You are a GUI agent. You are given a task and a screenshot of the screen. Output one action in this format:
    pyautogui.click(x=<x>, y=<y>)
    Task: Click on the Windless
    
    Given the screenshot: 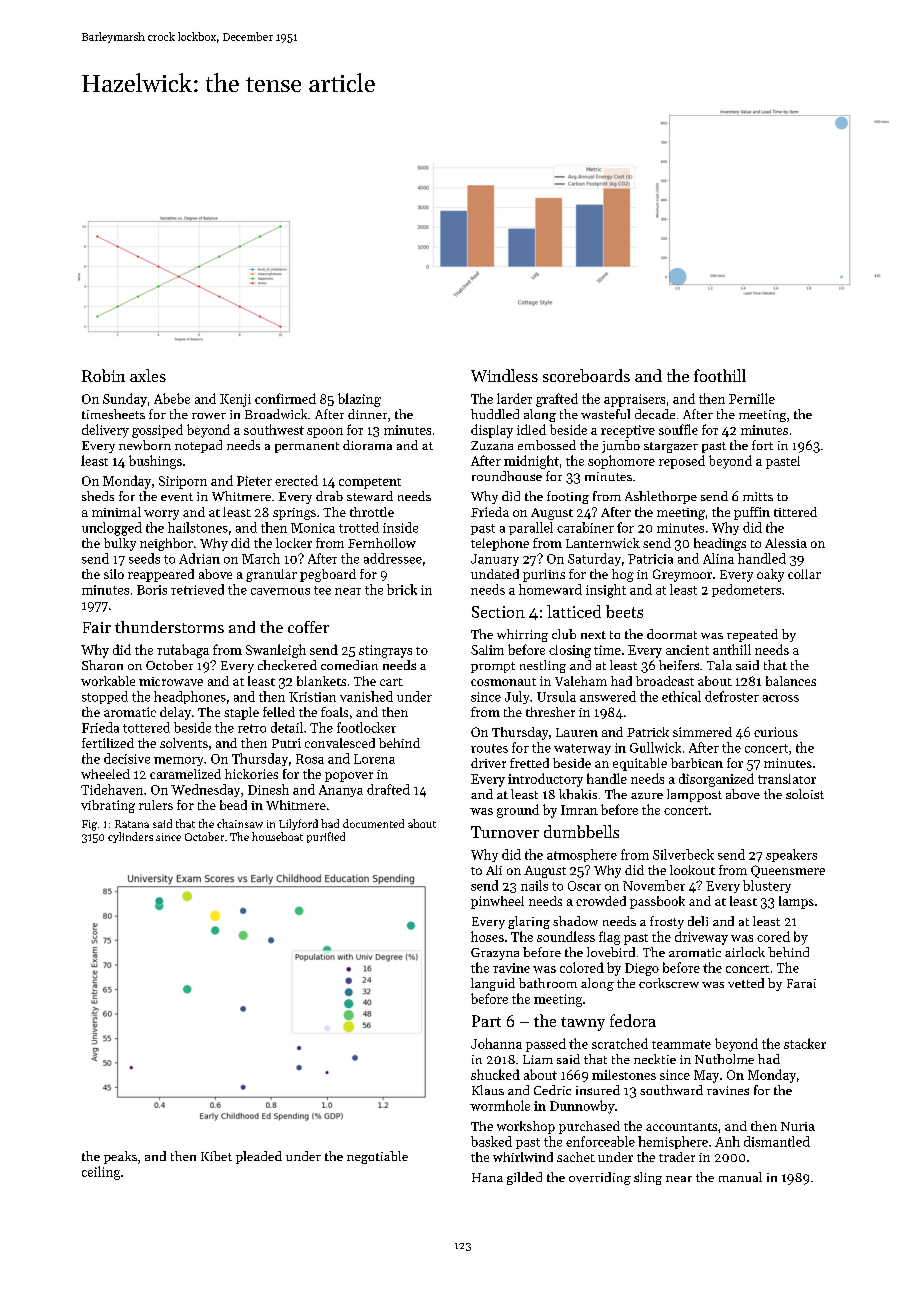 What is the action you would take?
    pyautogui.click(x=504, y=375)
